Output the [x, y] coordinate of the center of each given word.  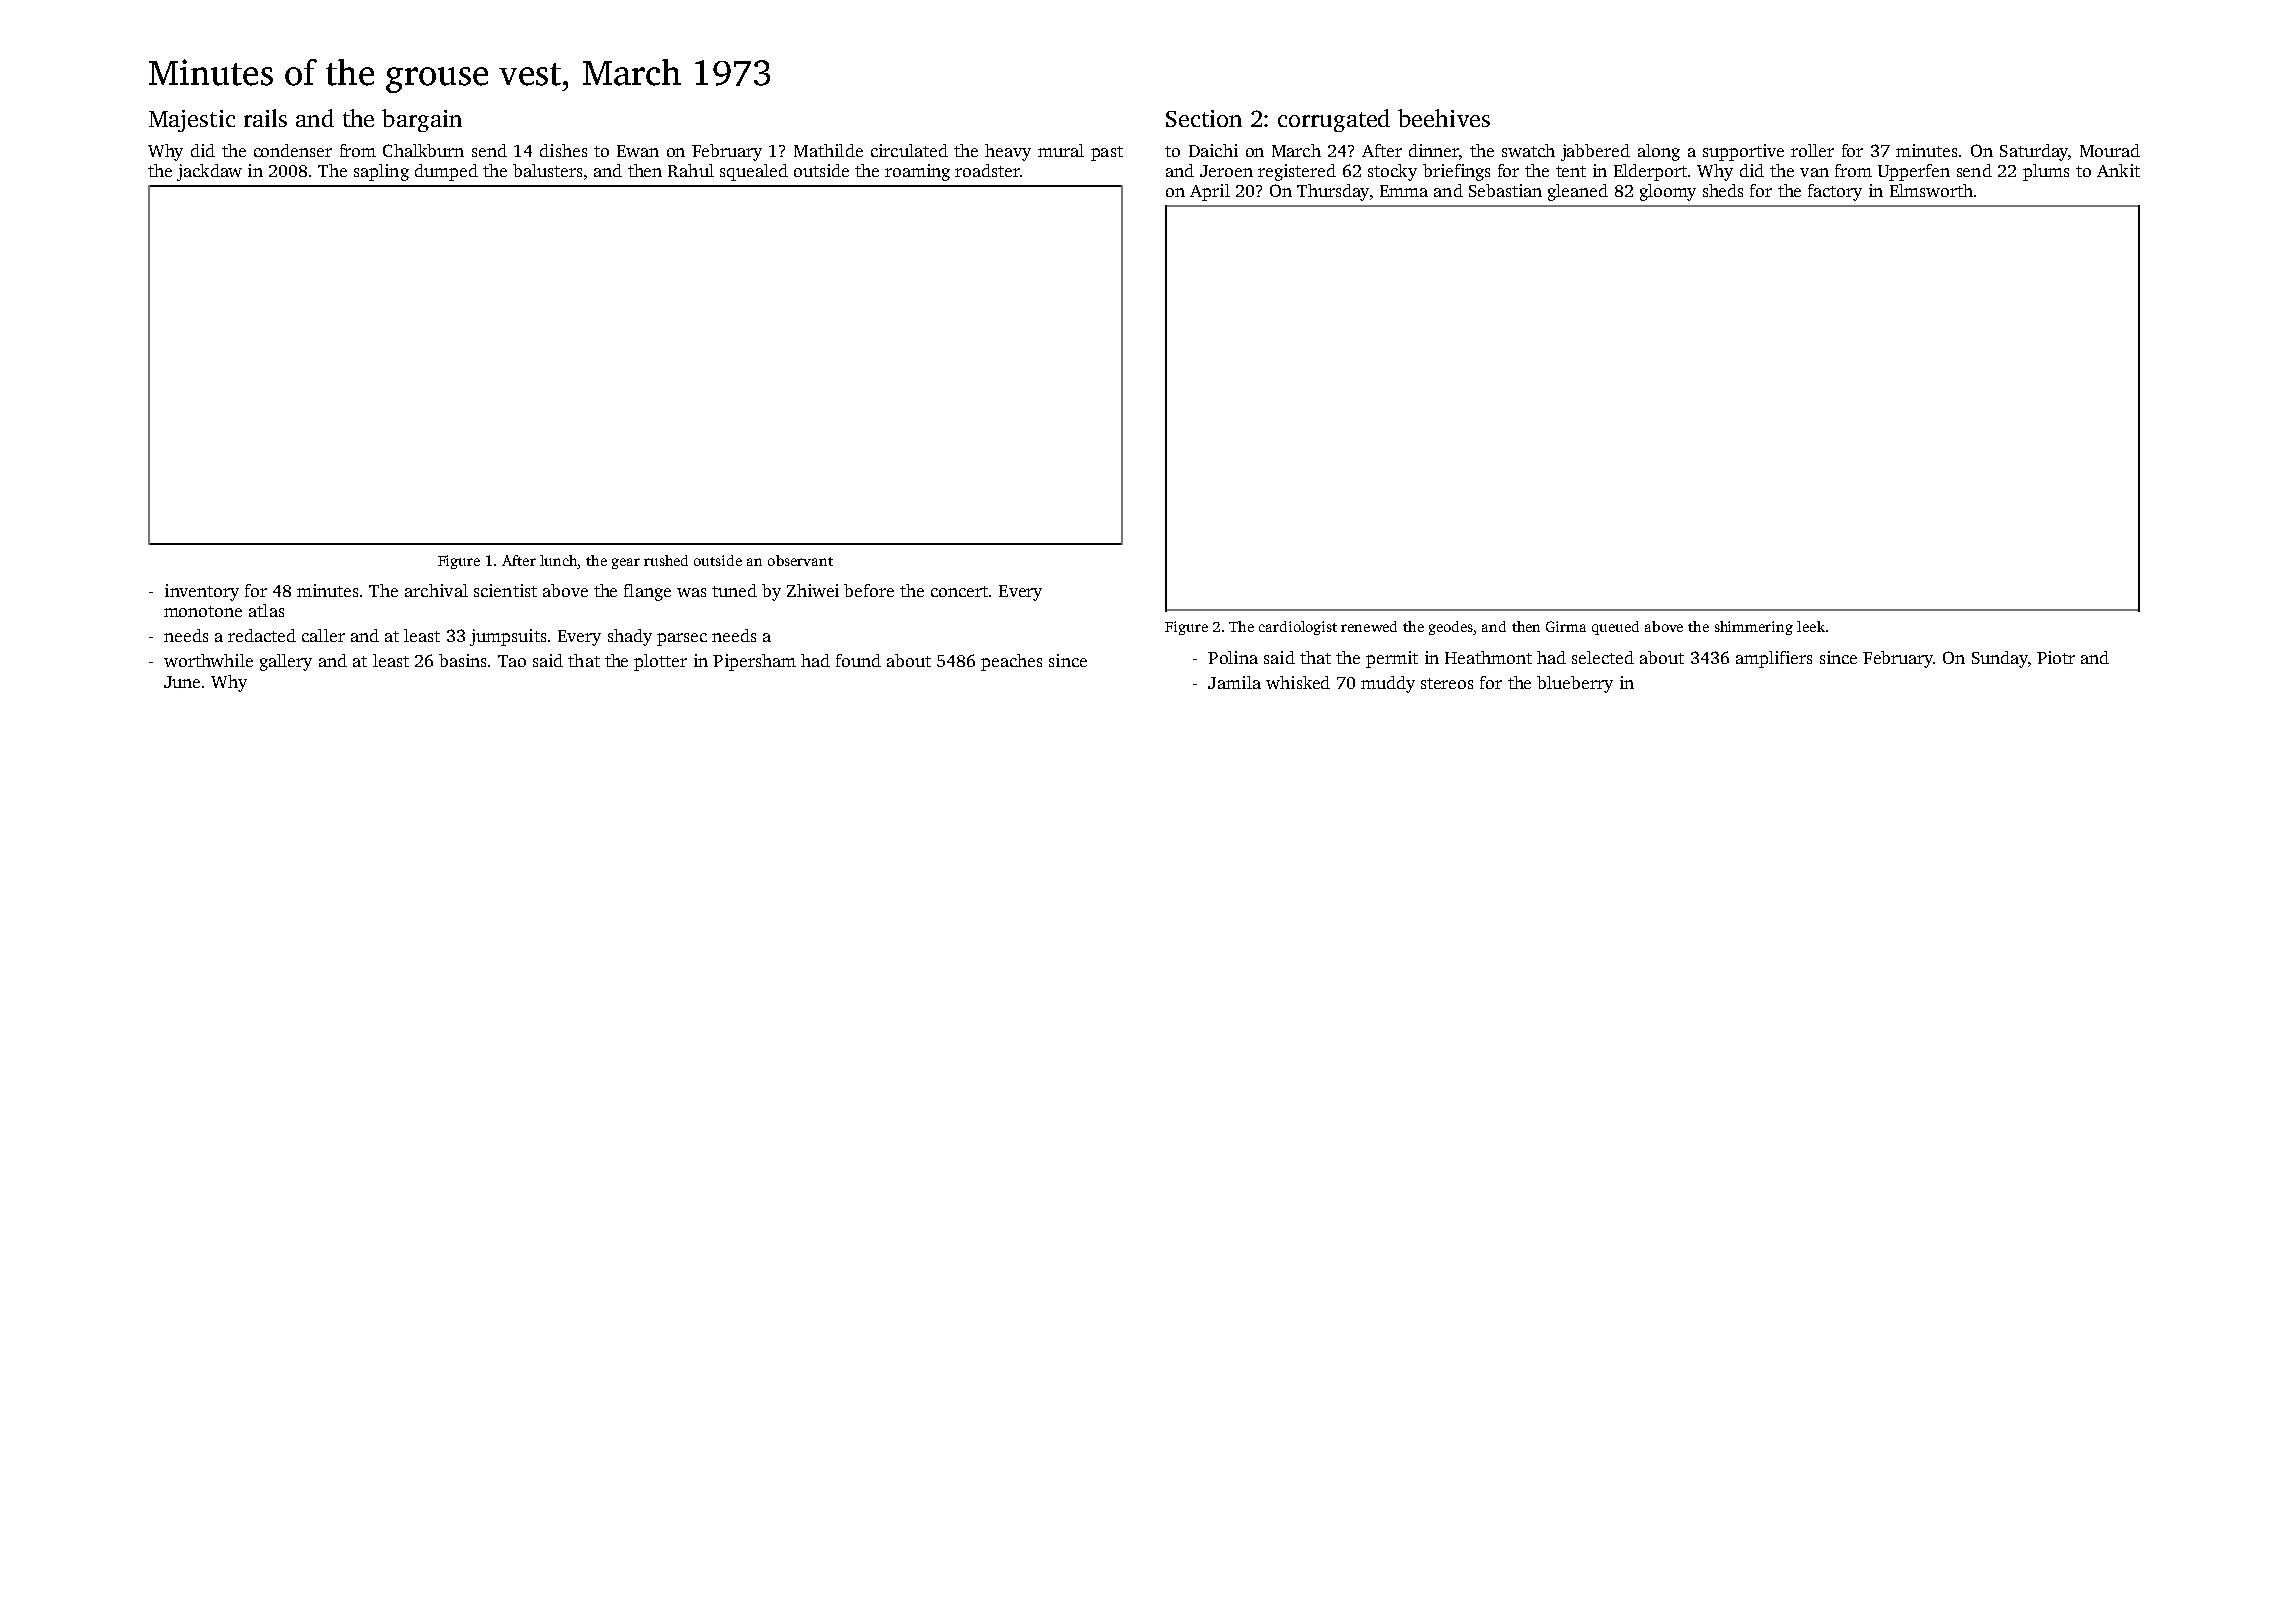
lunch [558, 560]
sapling [381, 172]
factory [1835, 192]
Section [1204, 118]
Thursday [1333, 192]
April [1210, 192]
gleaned [1578, 192]
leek [1811, 626]
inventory [202, 592]
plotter [660, 662]
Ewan [638, 151]
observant [800, 560]
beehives [1444, 118]
